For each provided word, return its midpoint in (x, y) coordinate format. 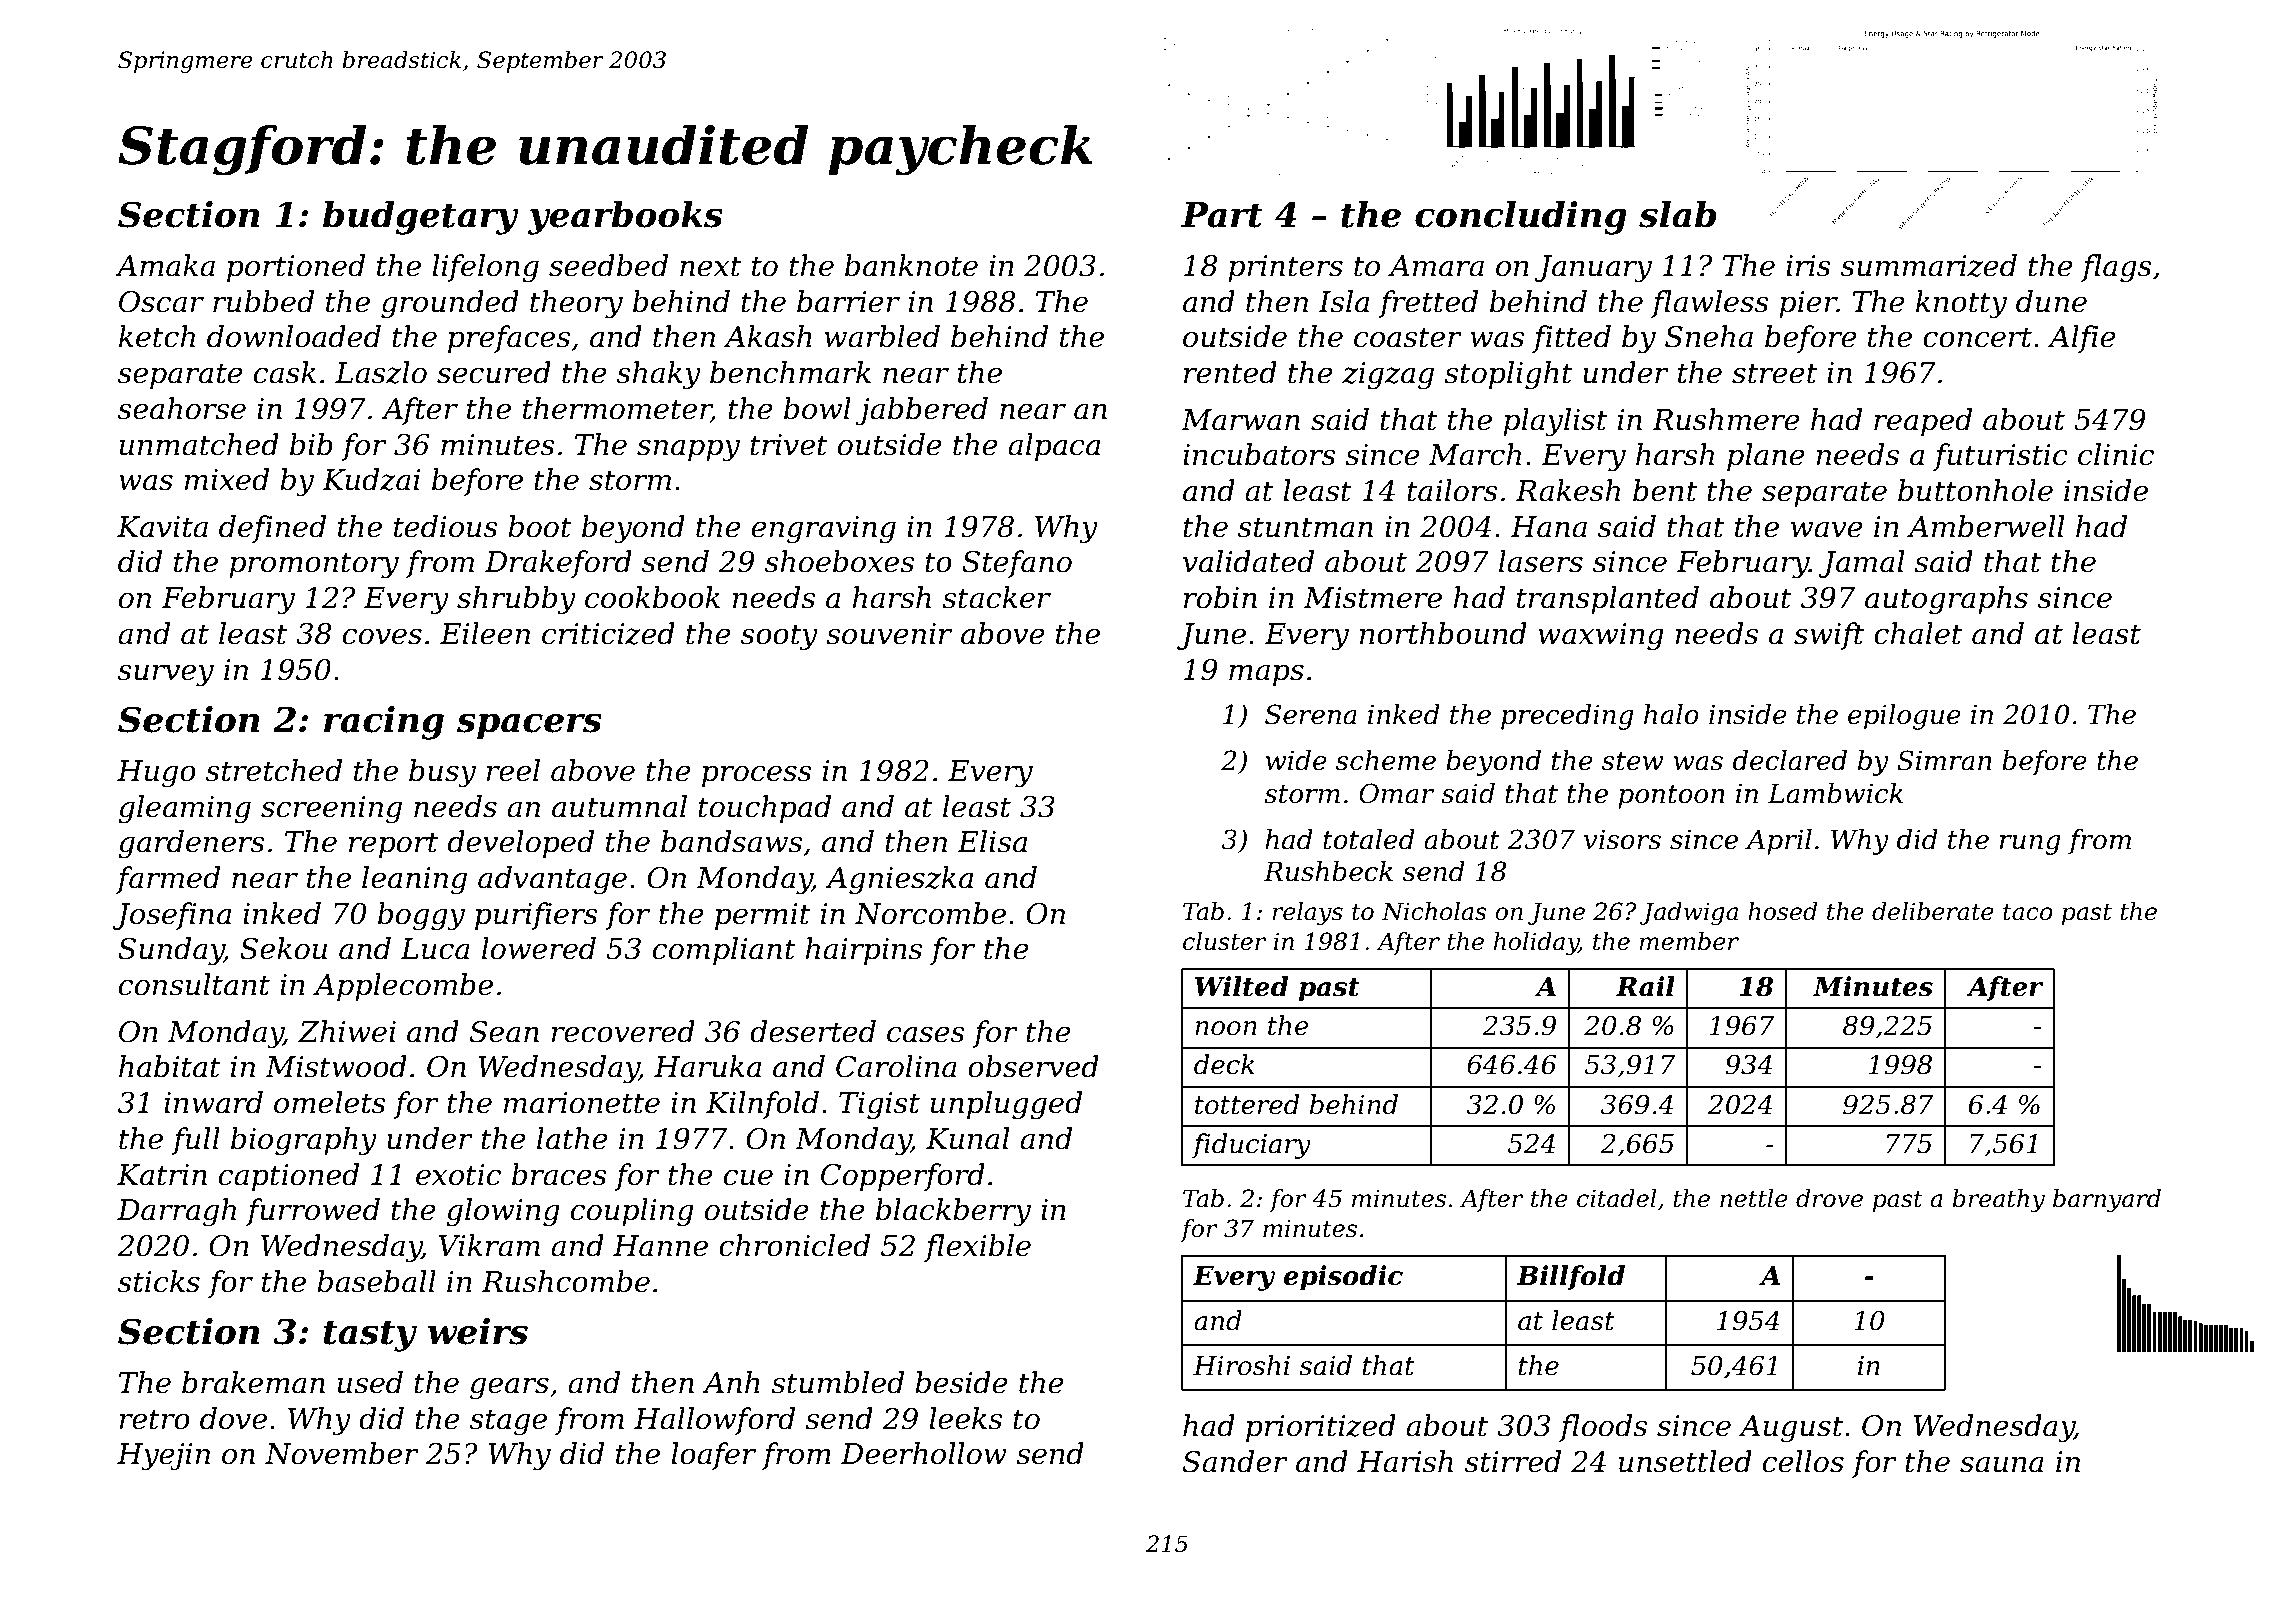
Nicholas (1434, 911)
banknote (911, 265)
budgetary (421, 218)
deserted (813, 1031)
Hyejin (163, 1457)
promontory (314, 565)
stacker (996, 597)
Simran (1944, 760)
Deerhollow (924, 1453)
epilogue (1904, 717)
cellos (1803, 1461)
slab (1677, 214)
